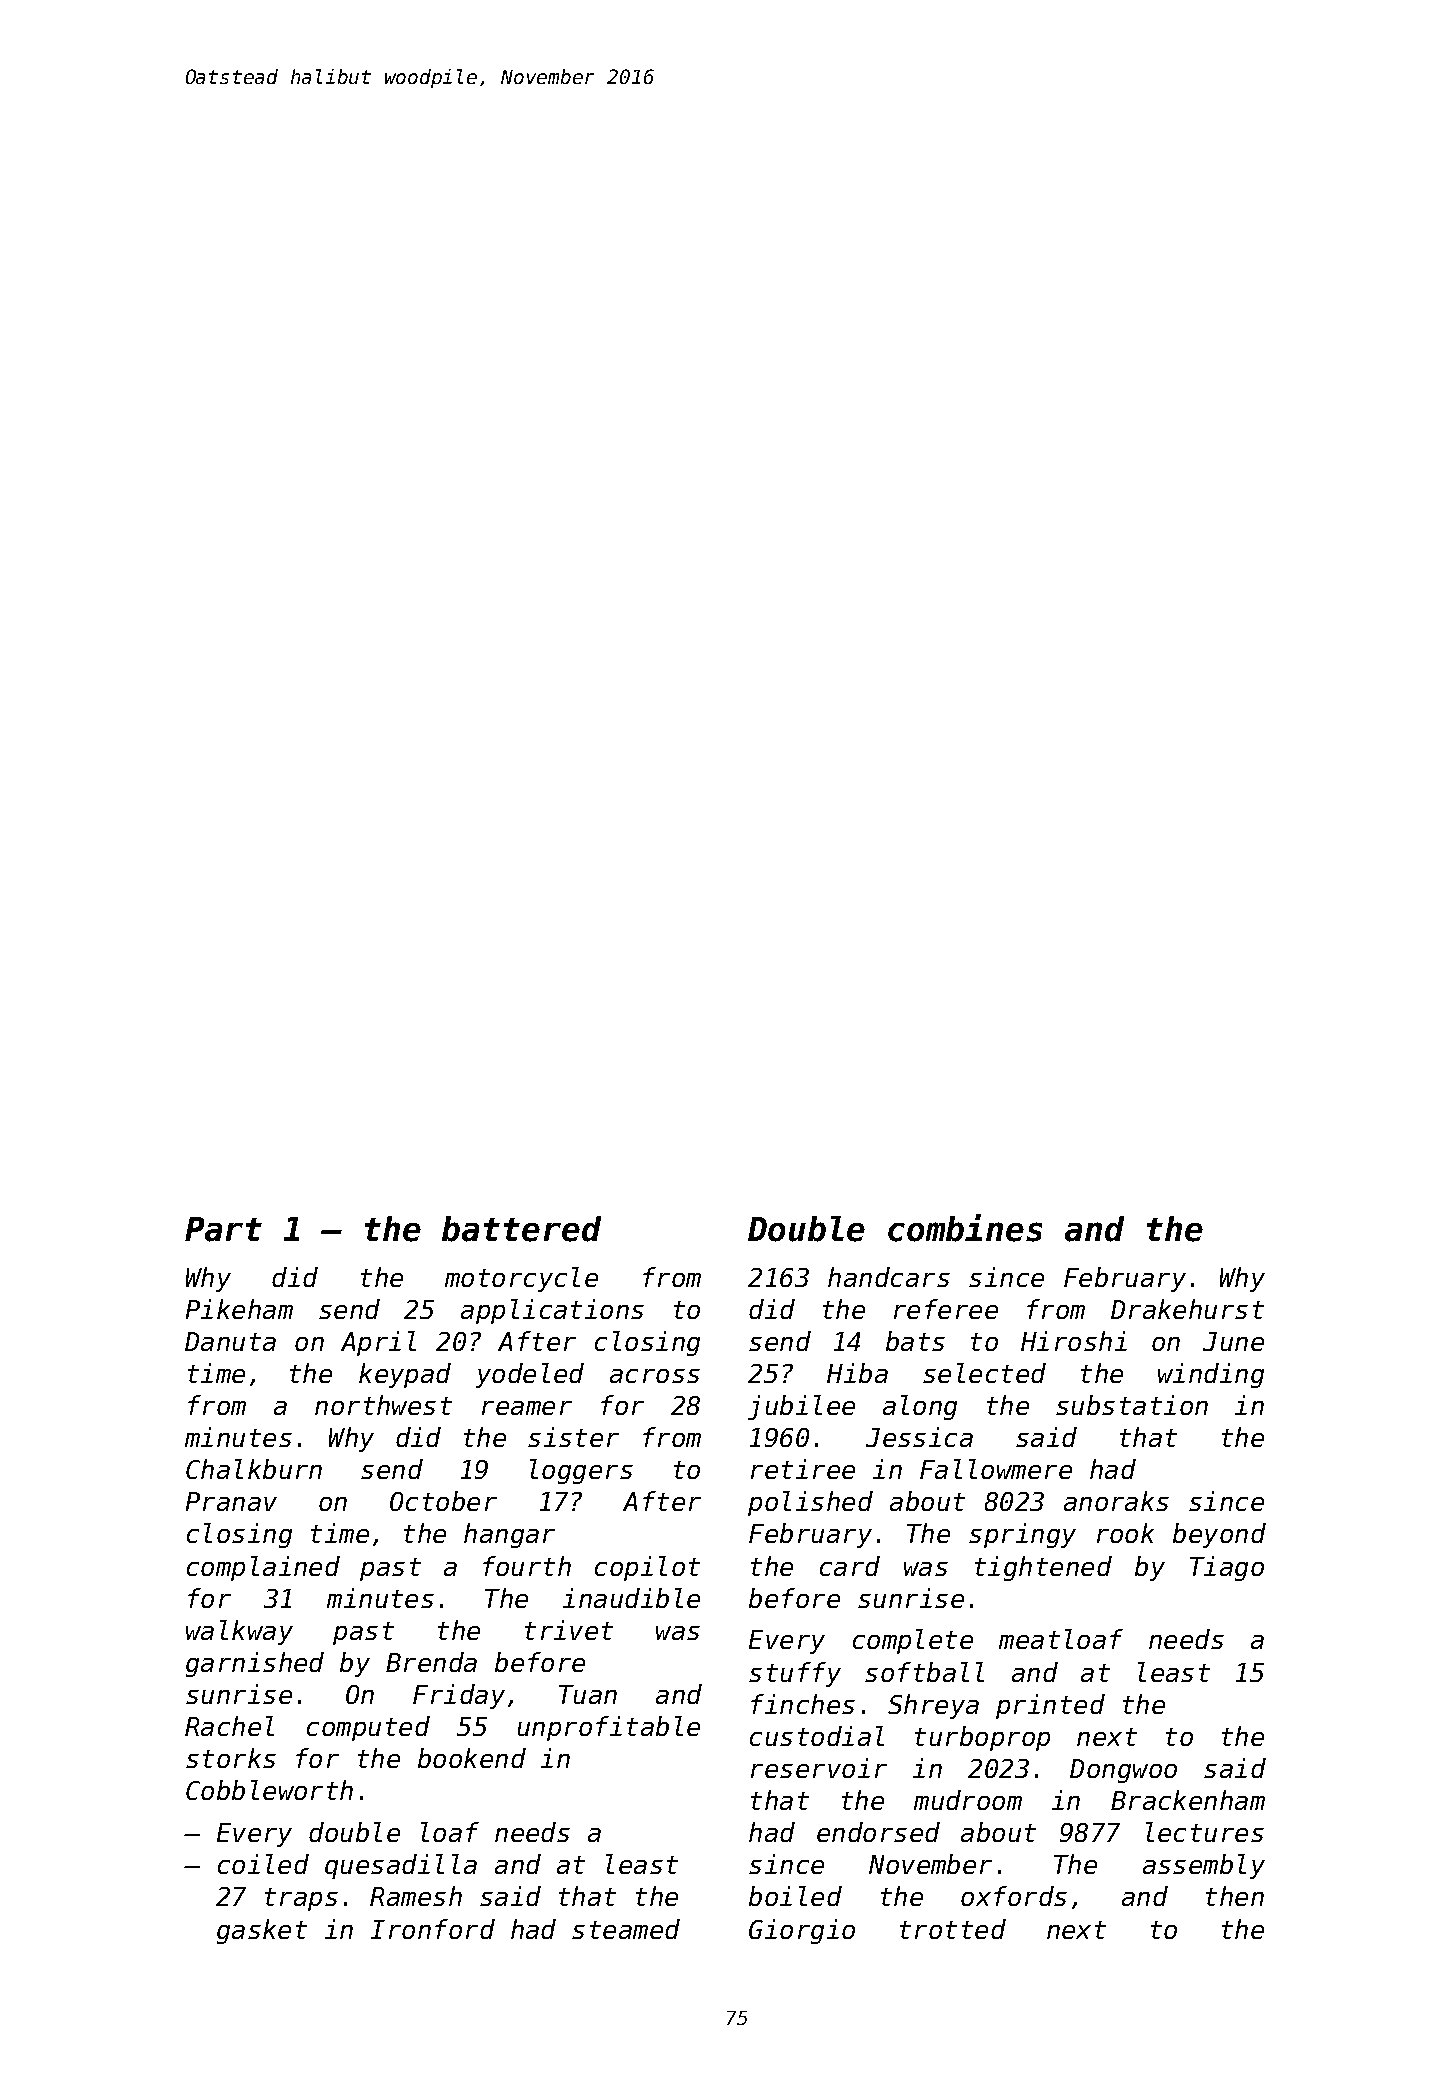 The image size is (1450, 2100). Describe the element at coordinates (263, 1568) in the screenshot. I see `complained` at that location.
